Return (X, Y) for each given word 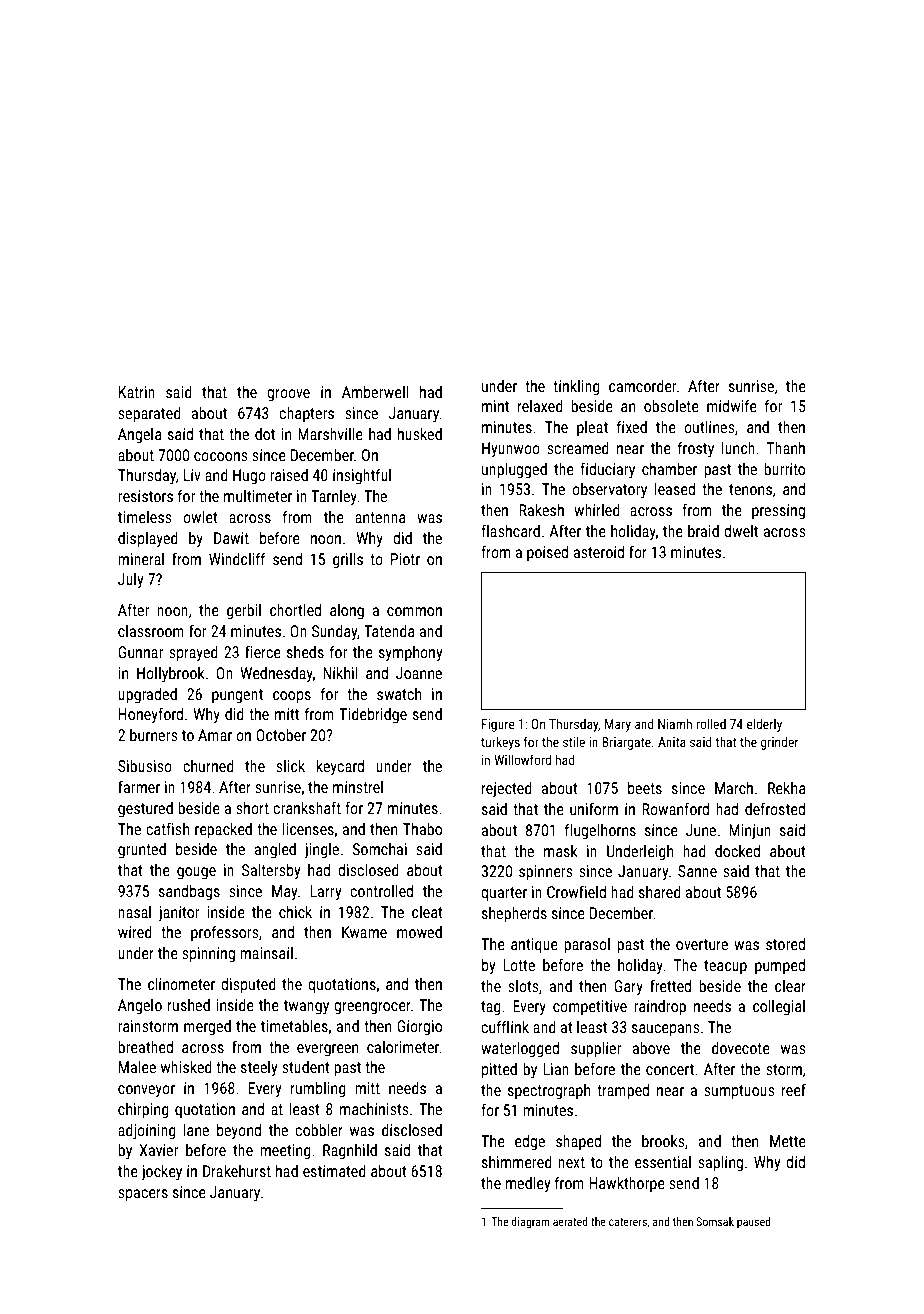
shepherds (514, 915)
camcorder (642, 386)
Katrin (137, 392)
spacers (143, 1195)
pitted (499, 1071)
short (252, 808)
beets (645, 788)
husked (420, 434)
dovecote (741, 1048)
